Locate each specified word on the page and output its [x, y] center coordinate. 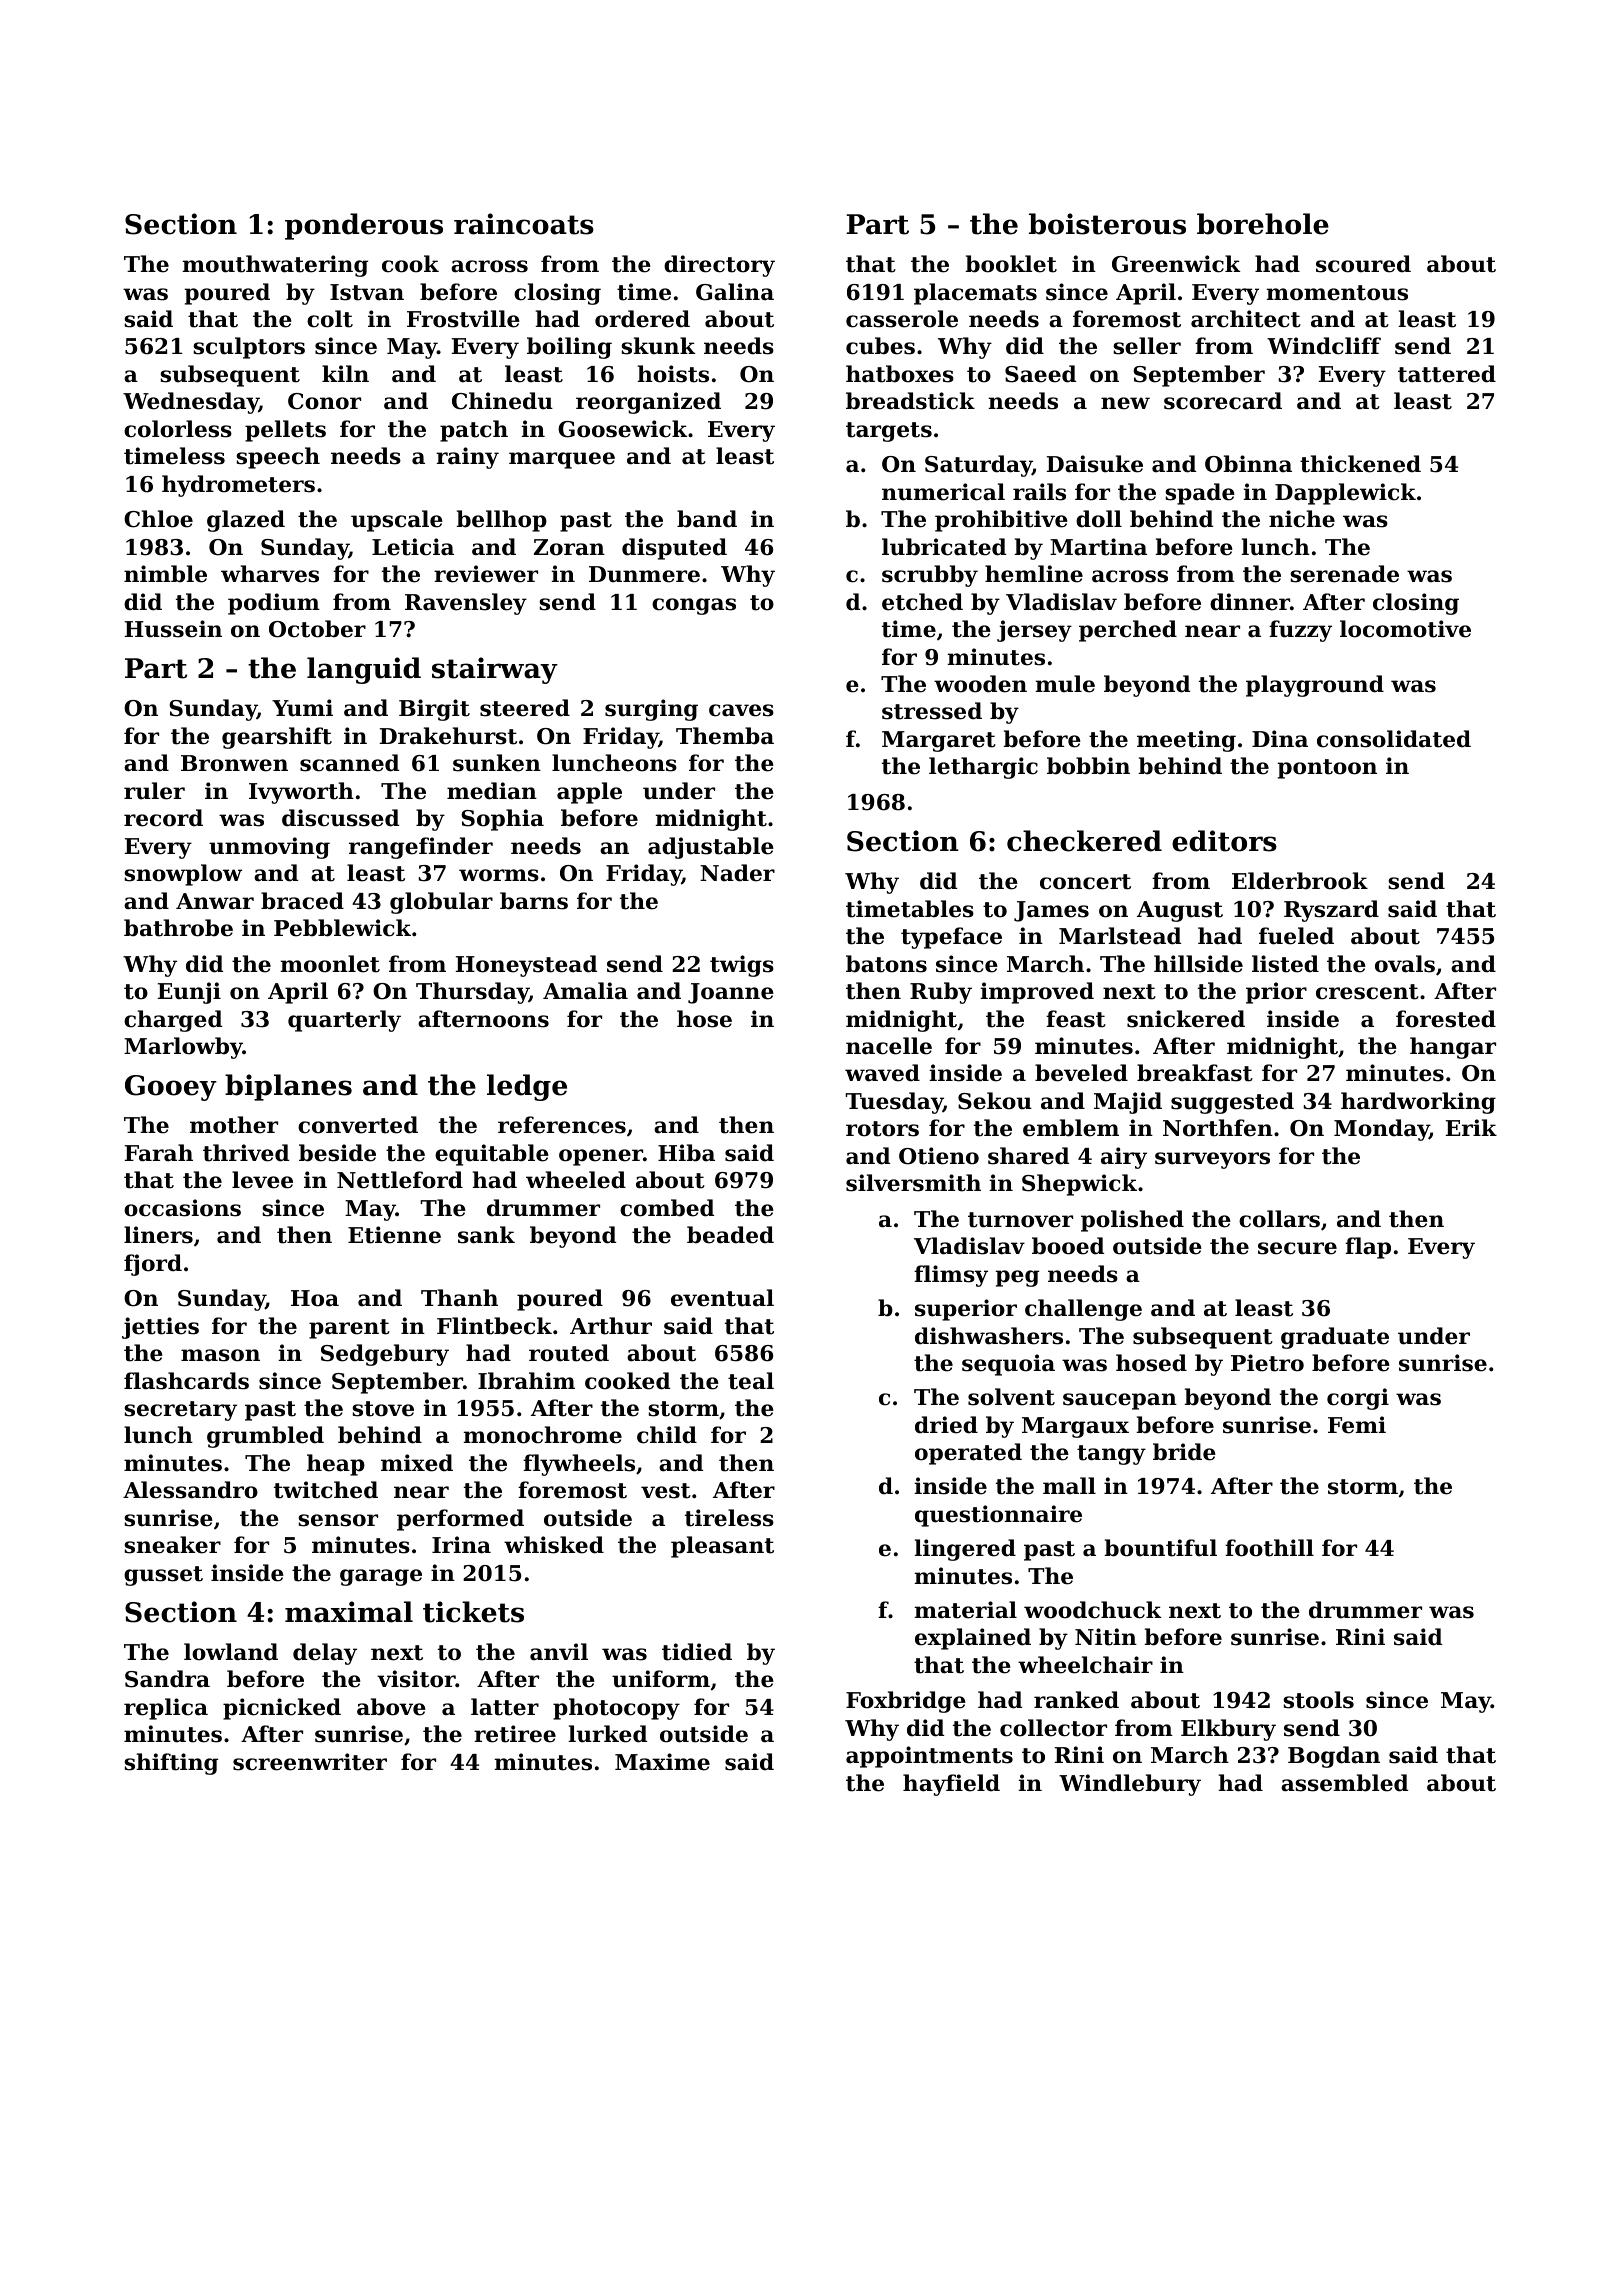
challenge [1083, 1310]
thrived [246, 1153]
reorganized [648, 403]
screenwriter [310, 1762]
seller [1147, 346]
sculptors [249, 348]
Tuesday [894, 1103]
